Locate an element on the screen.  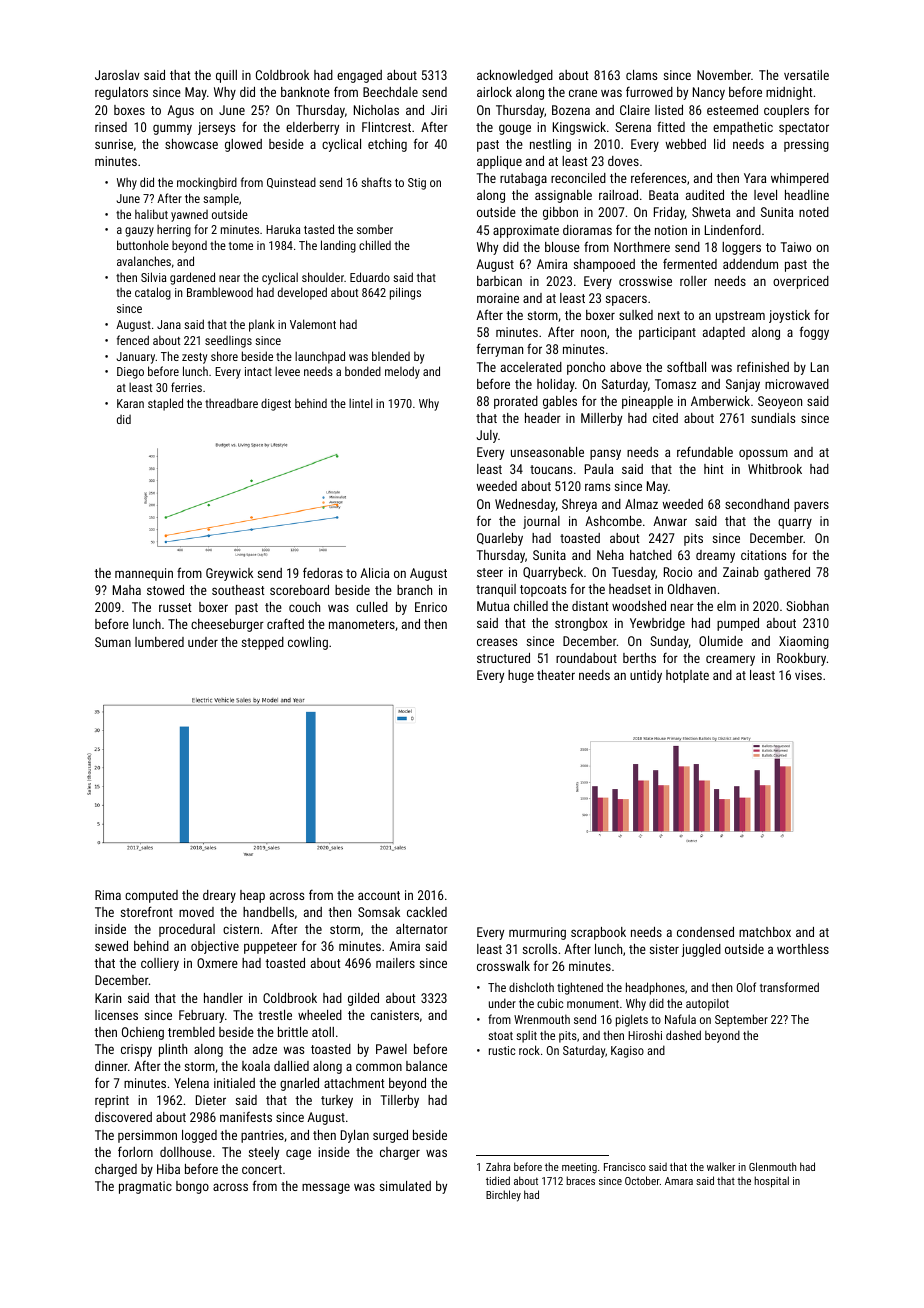
condensed is located at coordinates (705, 932).
